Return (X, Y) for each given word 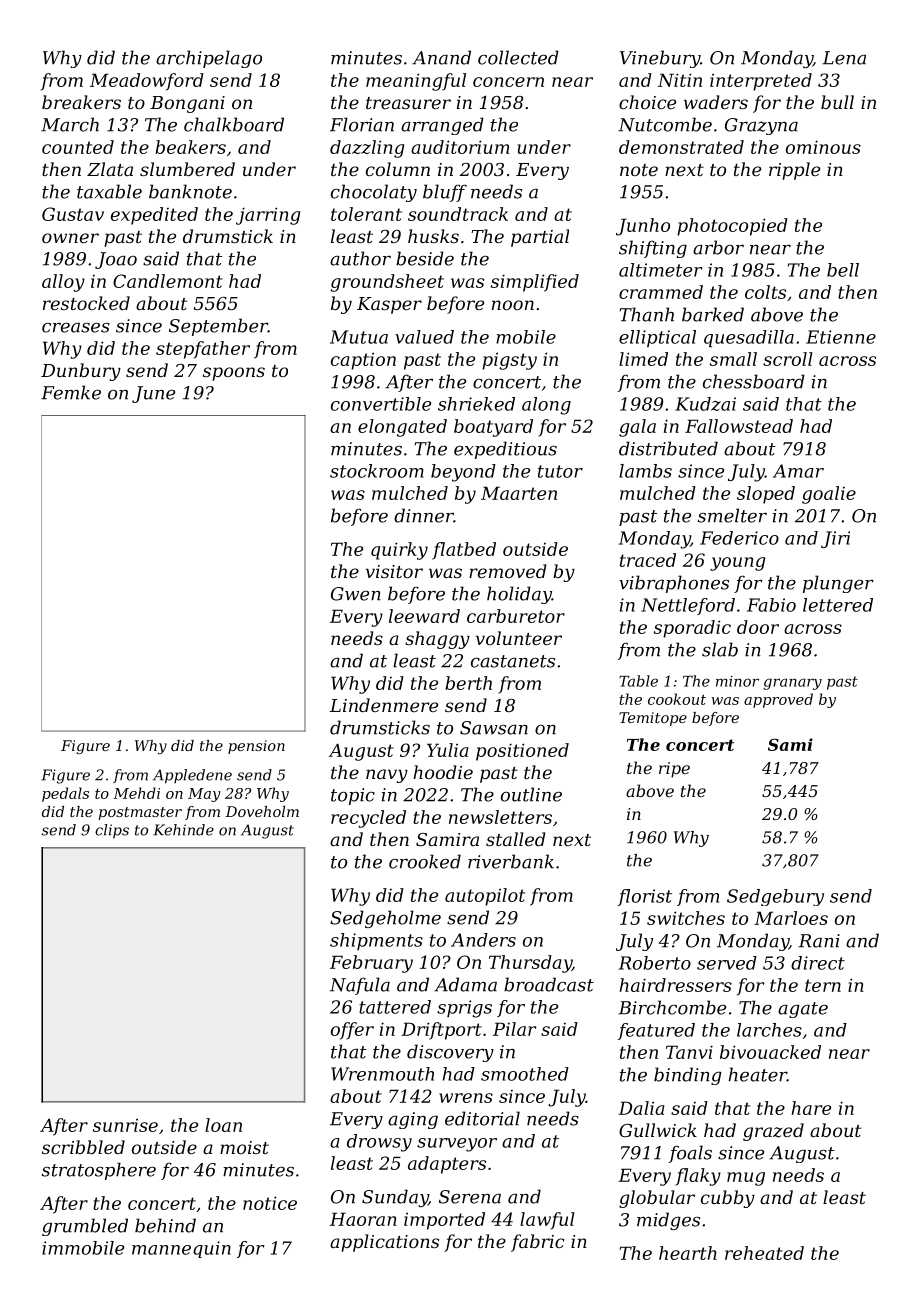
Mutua (359, 337)
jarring (268, 216)
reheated (764, 1253)
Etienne (841, 337)
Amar (798, 471)
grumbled (85, 1227)
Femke (71, 392)
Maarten (519, 493)
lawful (547, 1221)
